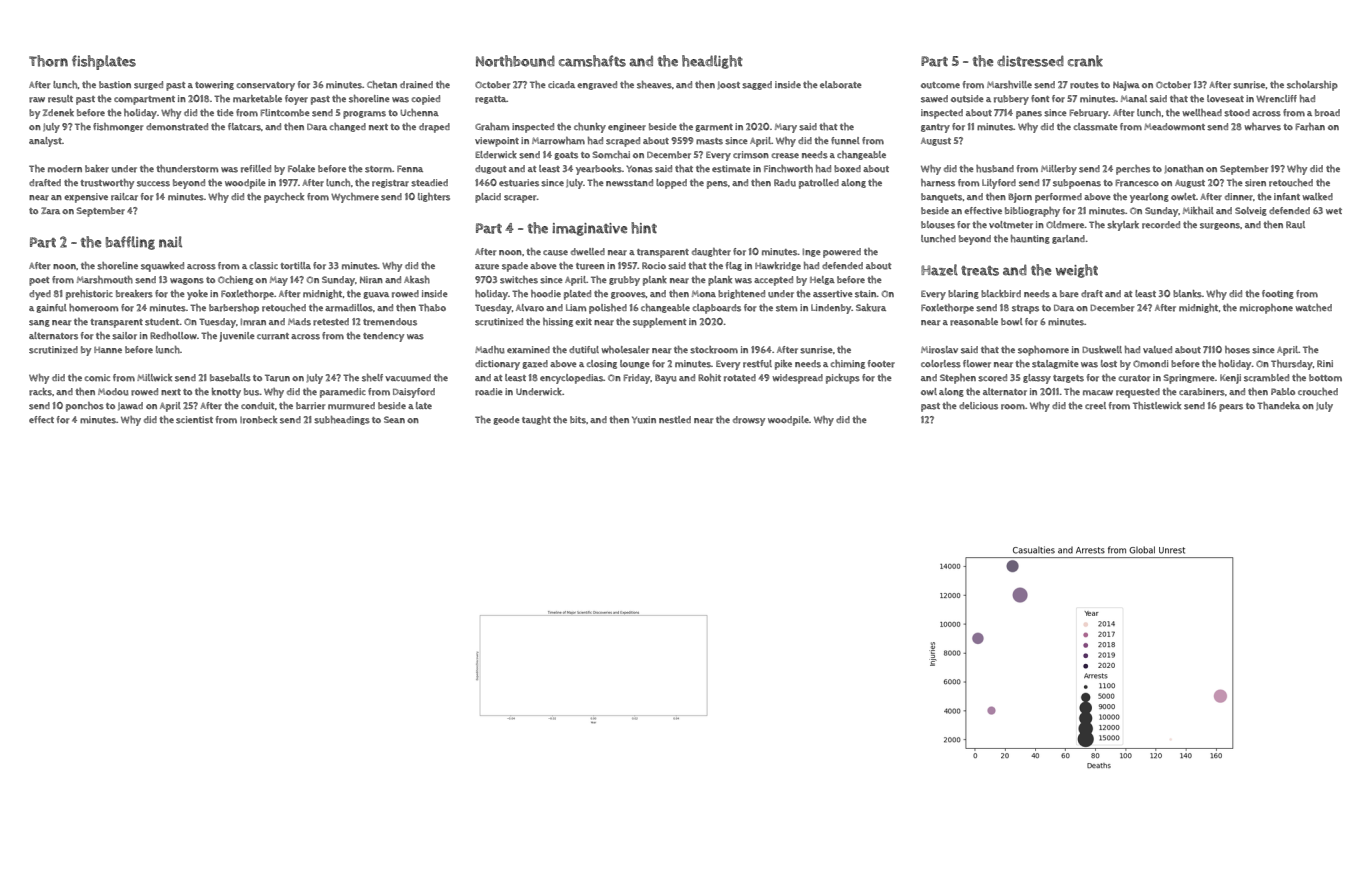 The image size is (1372, 887). I want to click on towering, so click(214, 85).
